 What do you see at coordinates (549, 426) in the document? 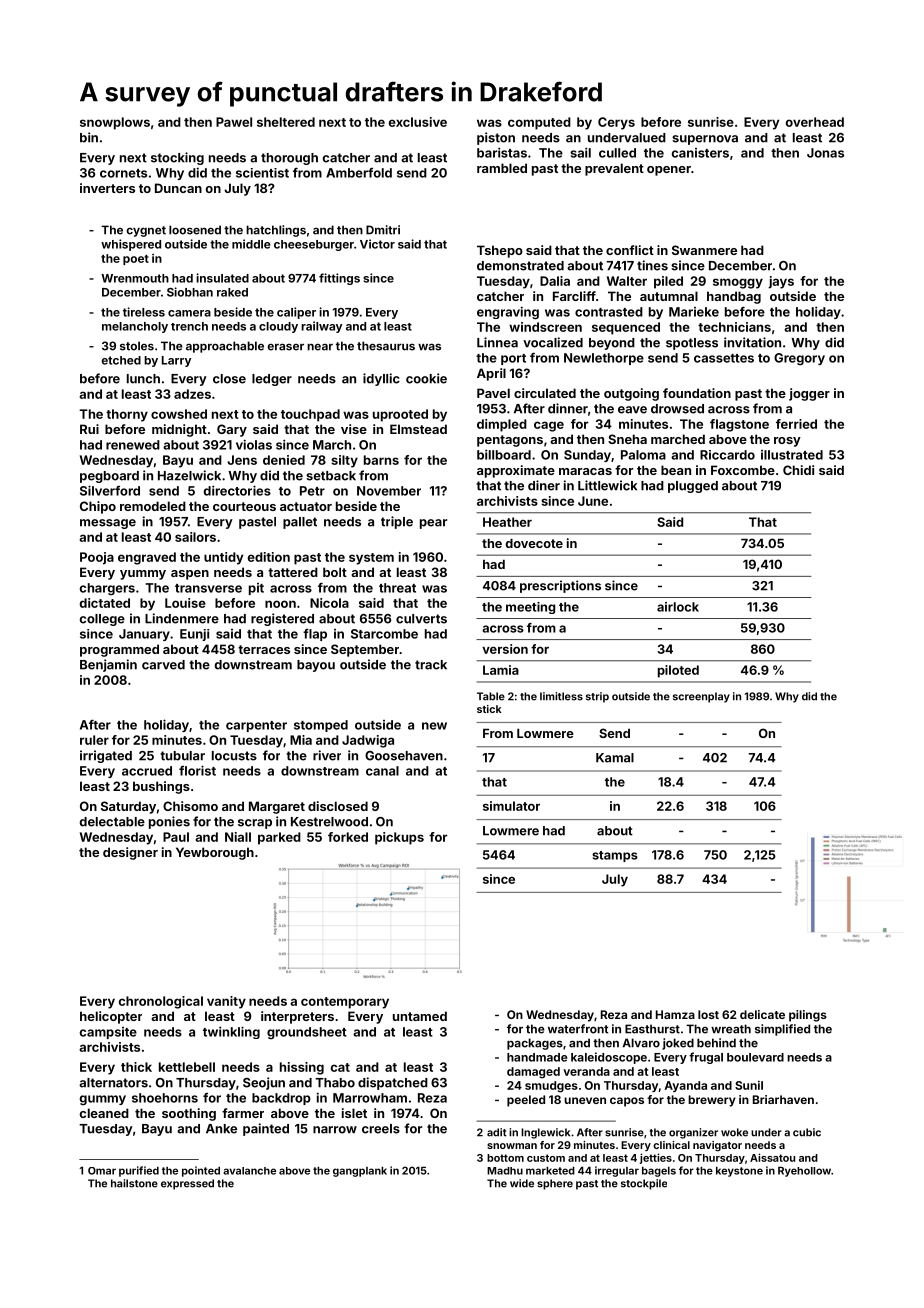
I see `cage` at bounding box center [549, 426].
